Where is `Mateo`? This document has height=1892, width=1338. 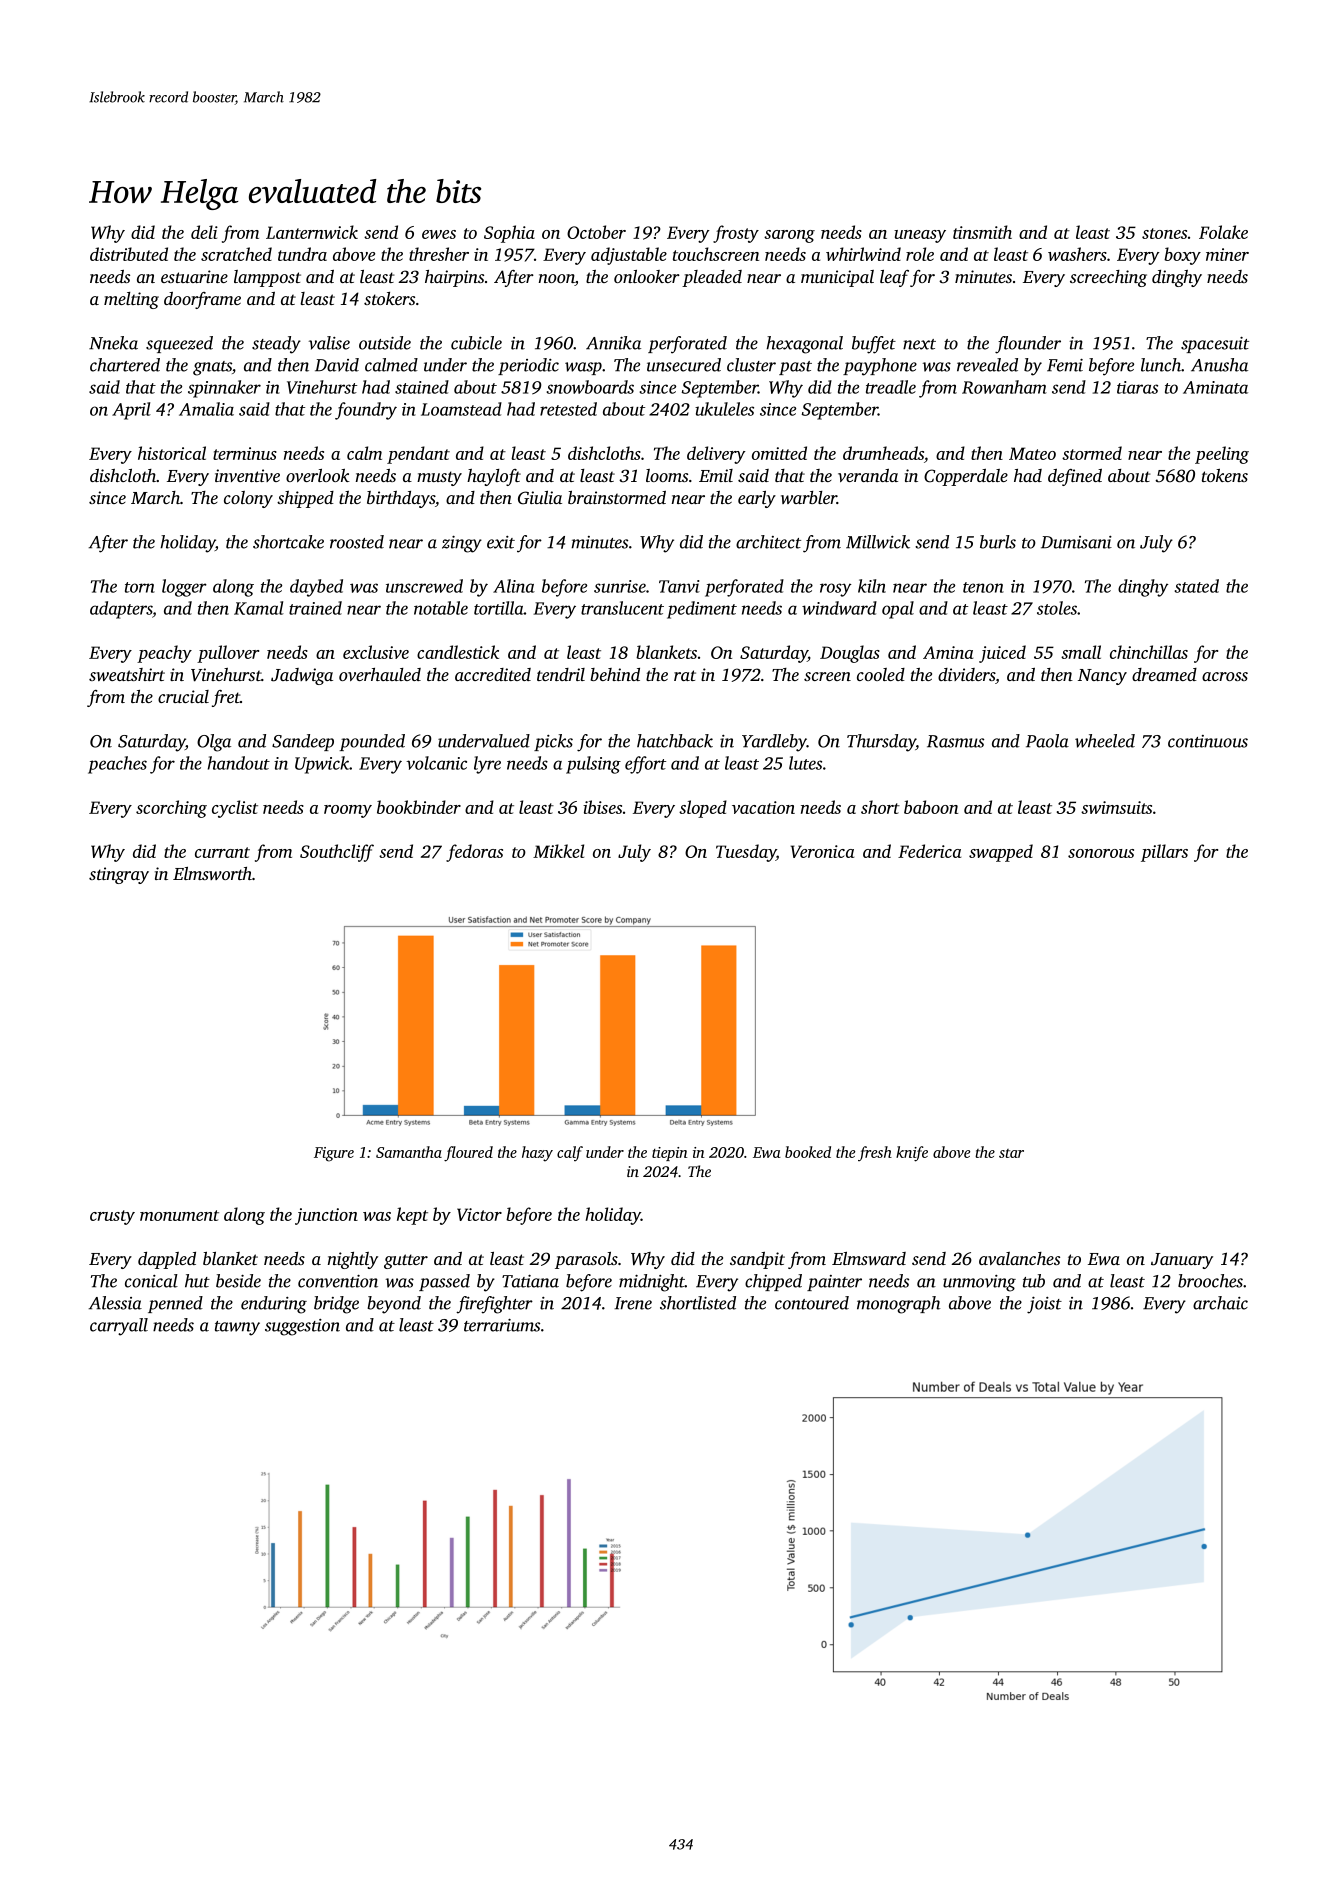
Mateo is located at coordinates (1032, 453).
